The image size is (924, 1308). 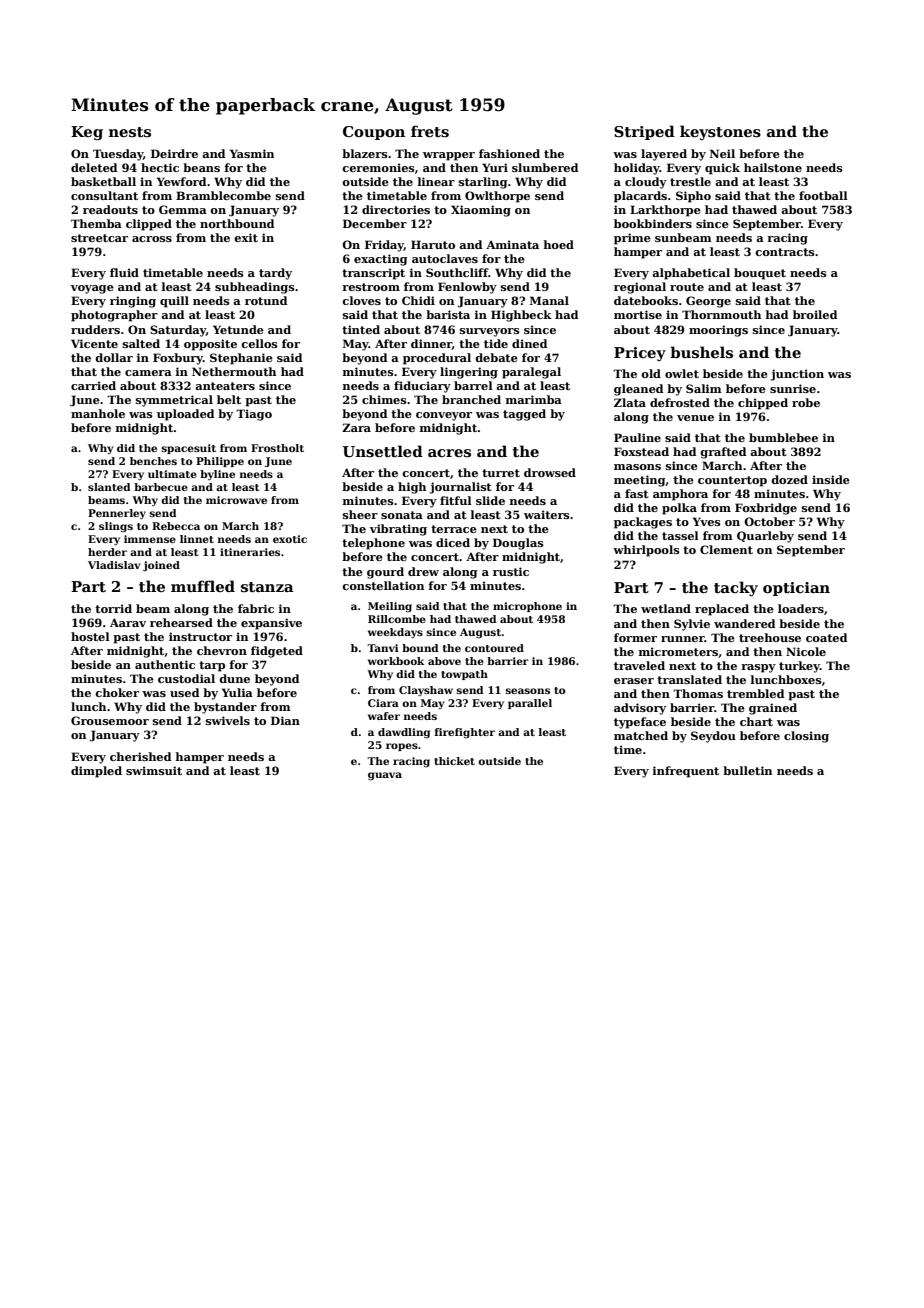 What do you see at coordinates (103, 181) in the screenshot?
I see `basketball` at bounding box center [103, 181].
